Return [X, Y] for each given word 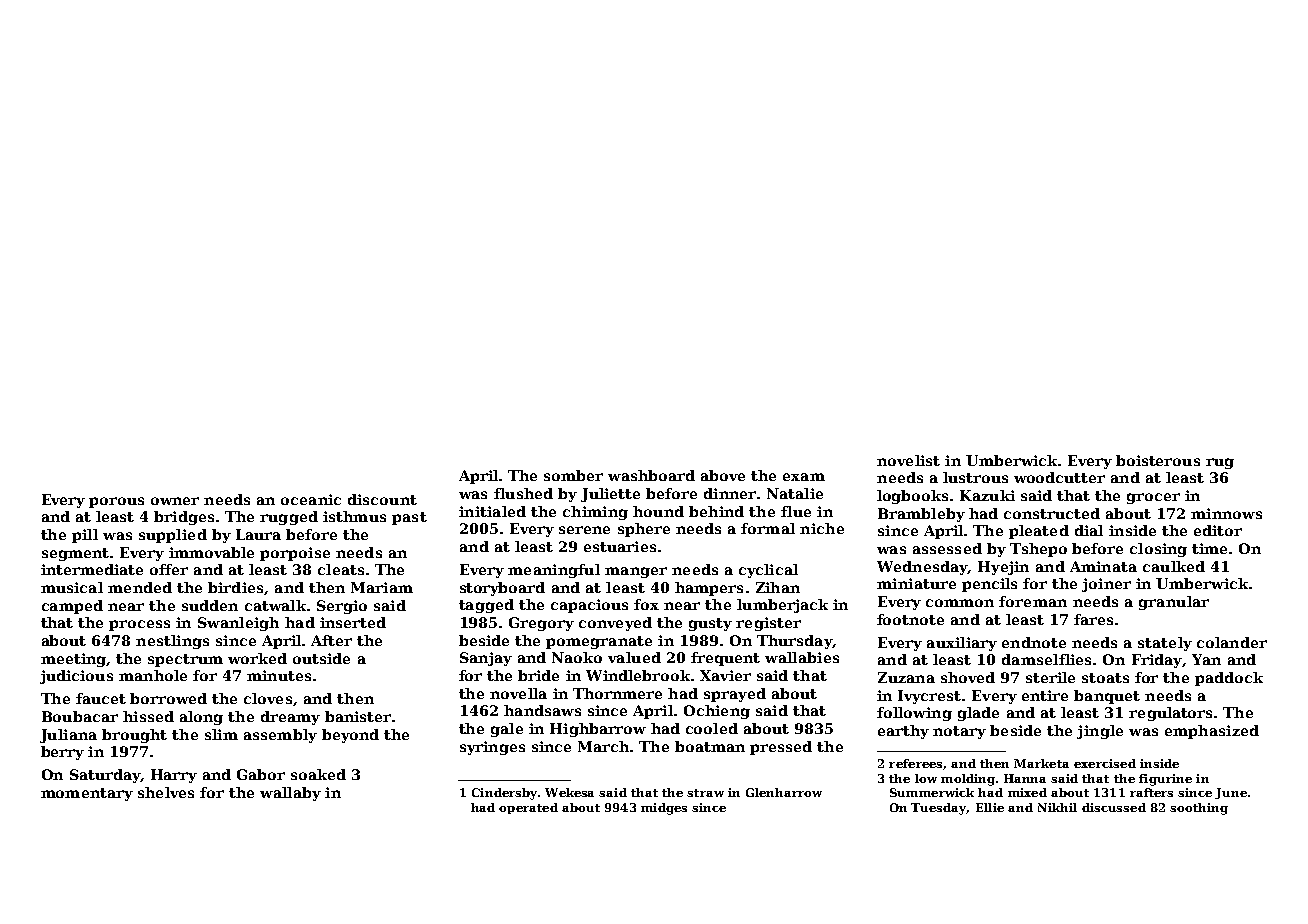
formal [768, 528]
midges [664, 809]
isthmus [354, 516]
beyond [350, 736]
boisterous [1158, 460]
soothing [1199, 809]
